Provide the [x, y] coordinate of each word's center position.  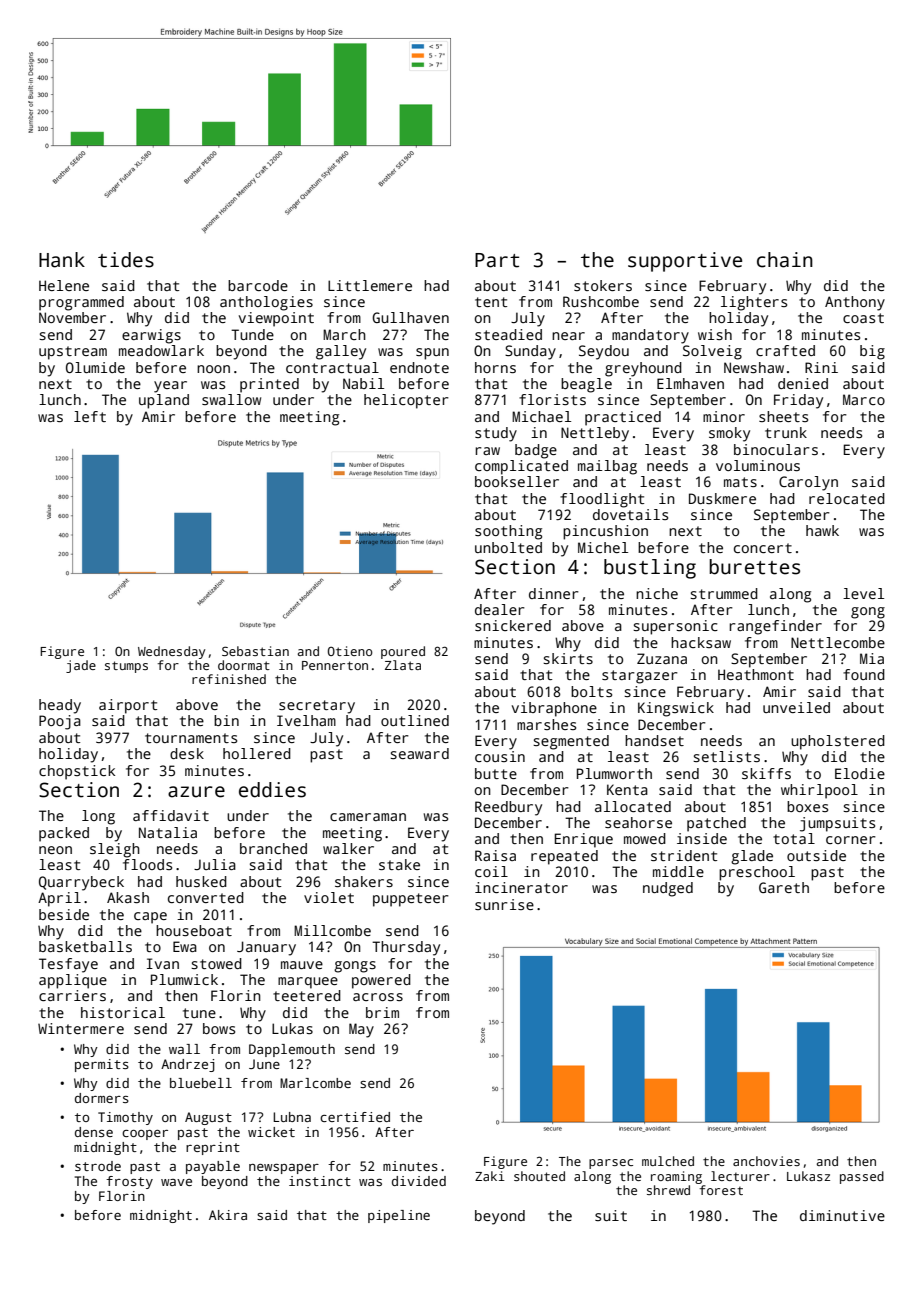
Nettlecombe [838, 642]
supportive [685, 262]
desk [187, 753]
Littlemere [370, 285]
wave [176, 1182]
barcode [258, 285]
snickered [513, 625]
